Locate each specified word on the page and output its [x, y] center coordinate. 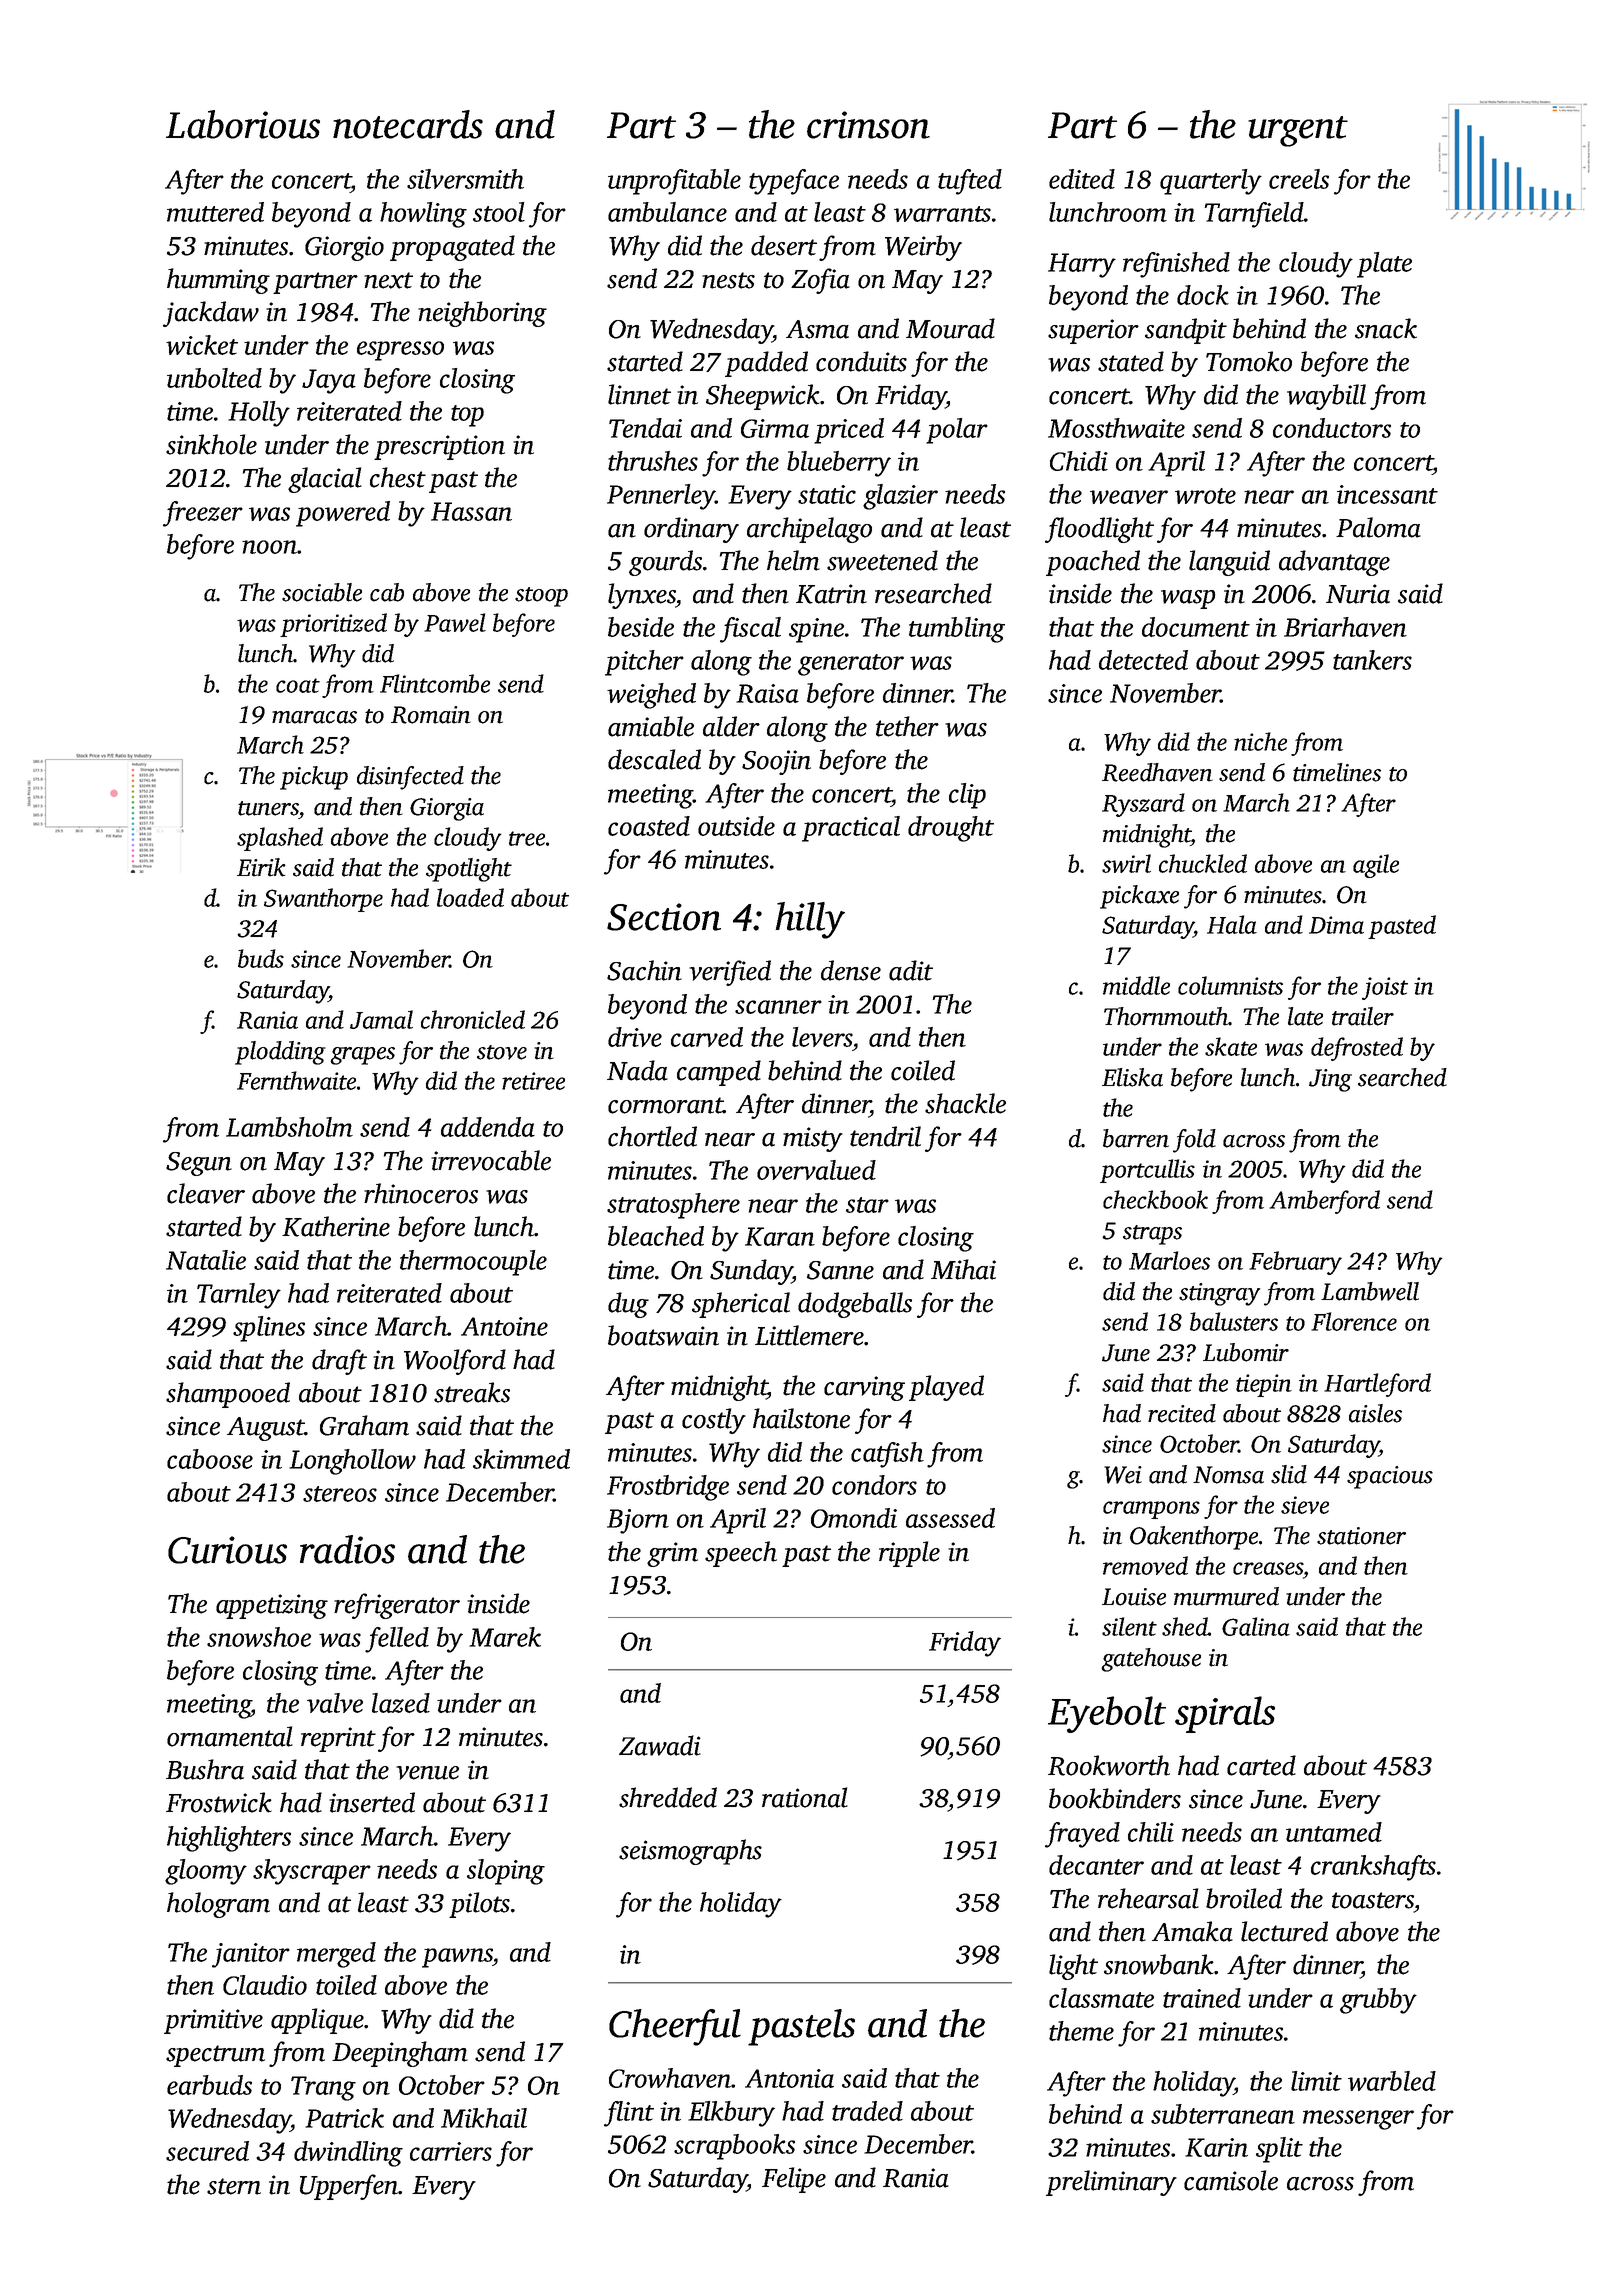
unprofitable [674, 182]
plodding [280, 1053]
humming [218, 281]
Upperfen [349, 2187]
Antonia [789, 2078]
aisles [1375, 1413]
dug [628, 1305]
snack [1386, 328]
